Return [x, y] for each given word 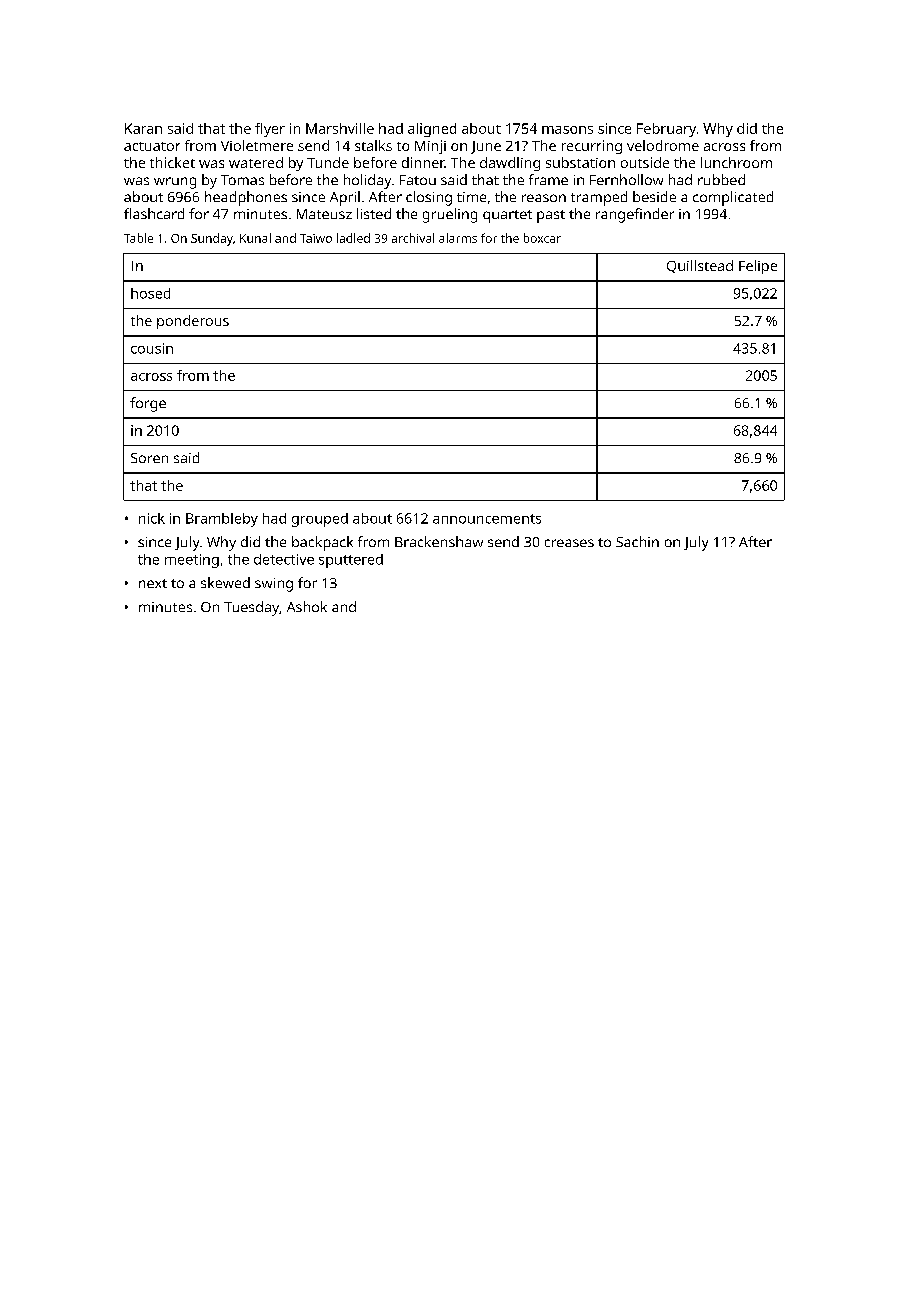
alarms [458, 238]
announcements [487, 519]
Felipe [758, 267]
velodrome [663, 145]
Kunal [255, 238]
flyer [270, 130]
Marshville [340, 128]
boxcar [542, 238]
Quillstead [700, 266]
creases [569, 543]
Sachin [637, 541]
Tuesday [251, 608]
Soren [149, 458]
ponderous [193, 322]
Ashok [307, 606]
